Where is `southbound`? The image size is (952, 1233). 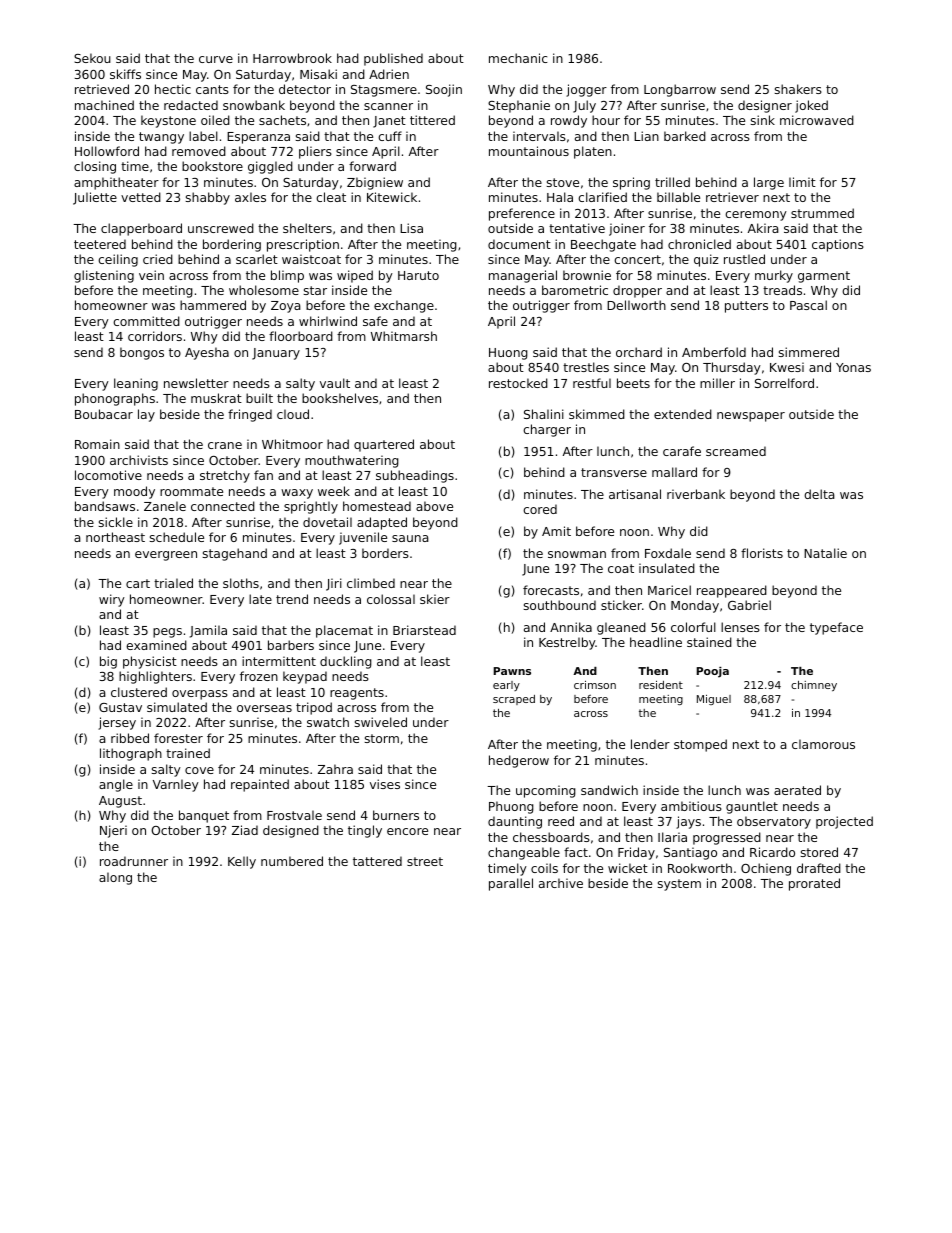 southbound is located at coordinates (560, 605).
